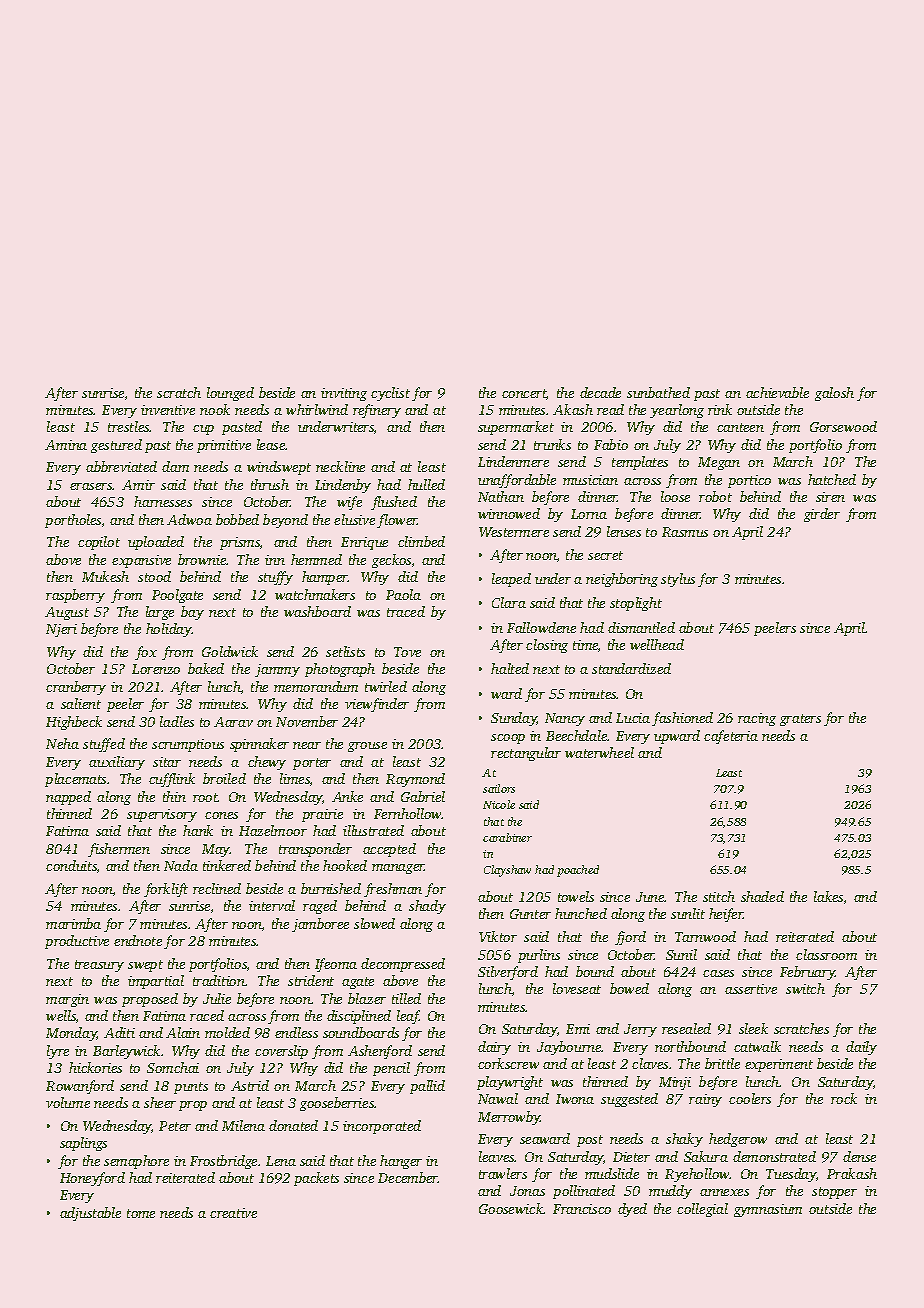  What do you see at coordinates (599, 752) in the page?
I see `waterwheel` at bounding box center [599, 752].
